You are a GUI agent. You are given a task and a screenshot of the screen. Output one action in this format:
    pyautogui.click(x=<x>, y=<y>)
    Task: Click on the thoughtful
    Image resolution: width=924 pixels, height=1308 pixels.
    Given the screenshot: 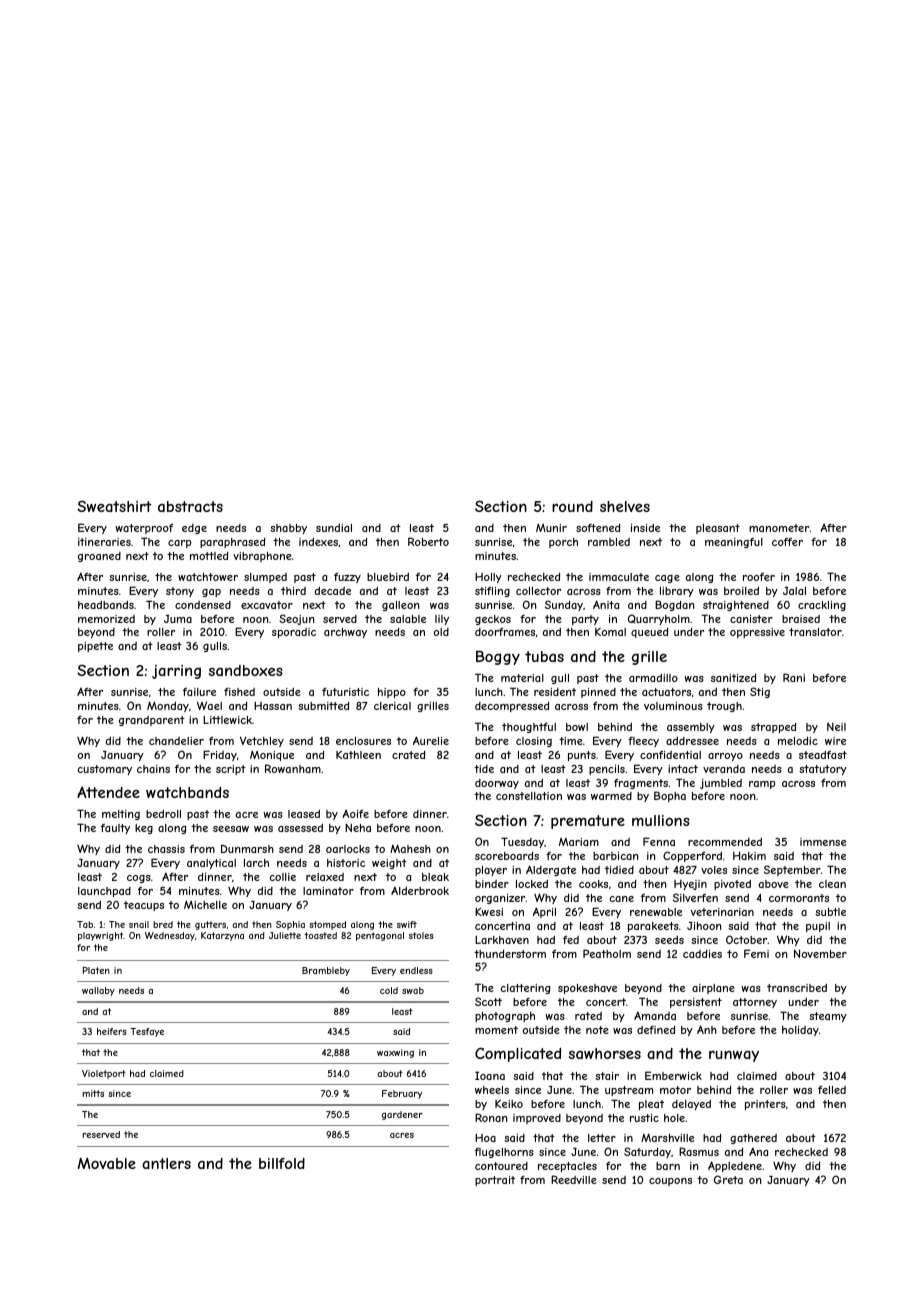 What is the action you would take?
    pyautogui.click(x=529, y=728)
